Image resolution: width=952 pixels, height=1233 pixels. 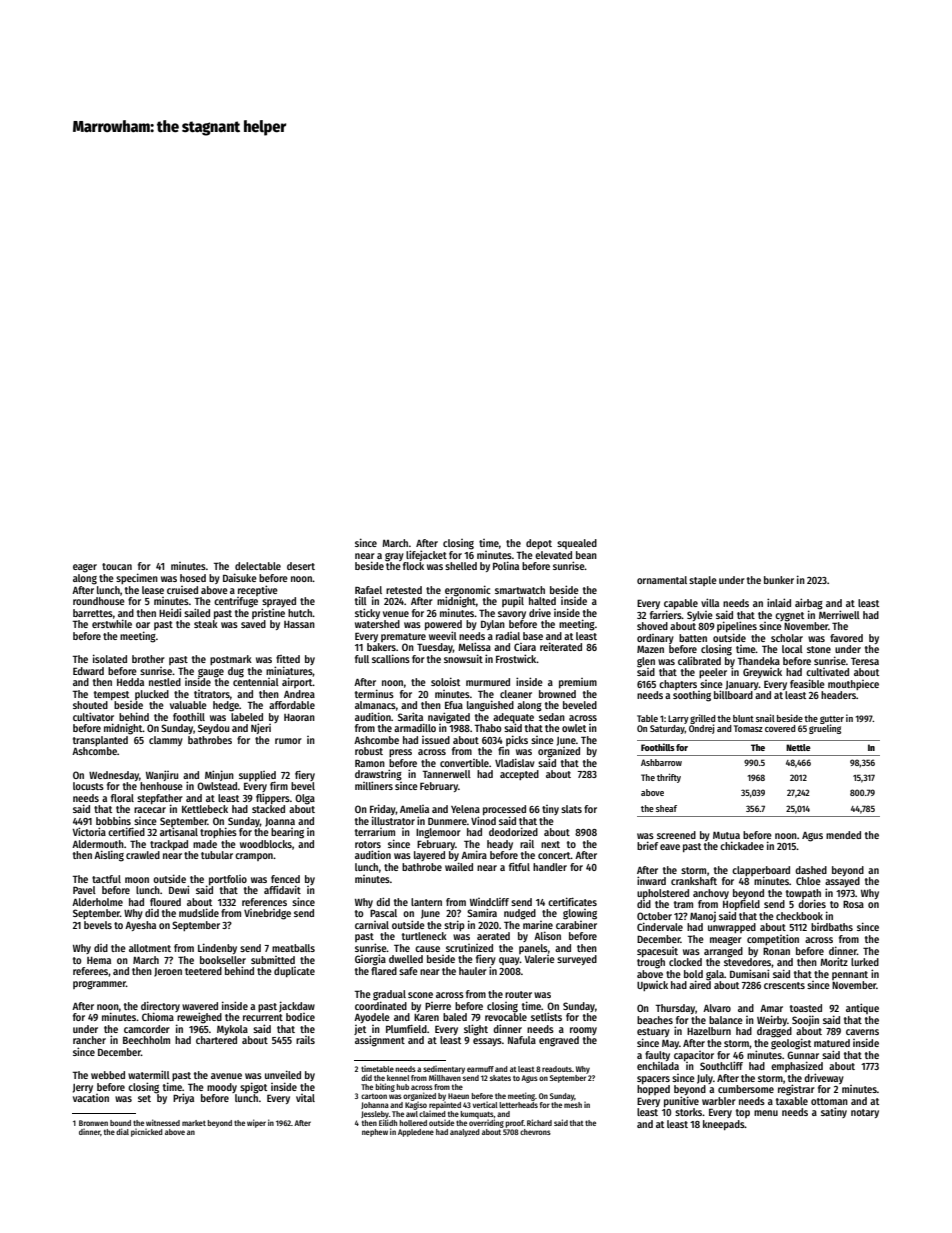 What do you see at coordinates (724, 1125) in the page?
I see `kneepads` at bounding box center [724, 1125].
